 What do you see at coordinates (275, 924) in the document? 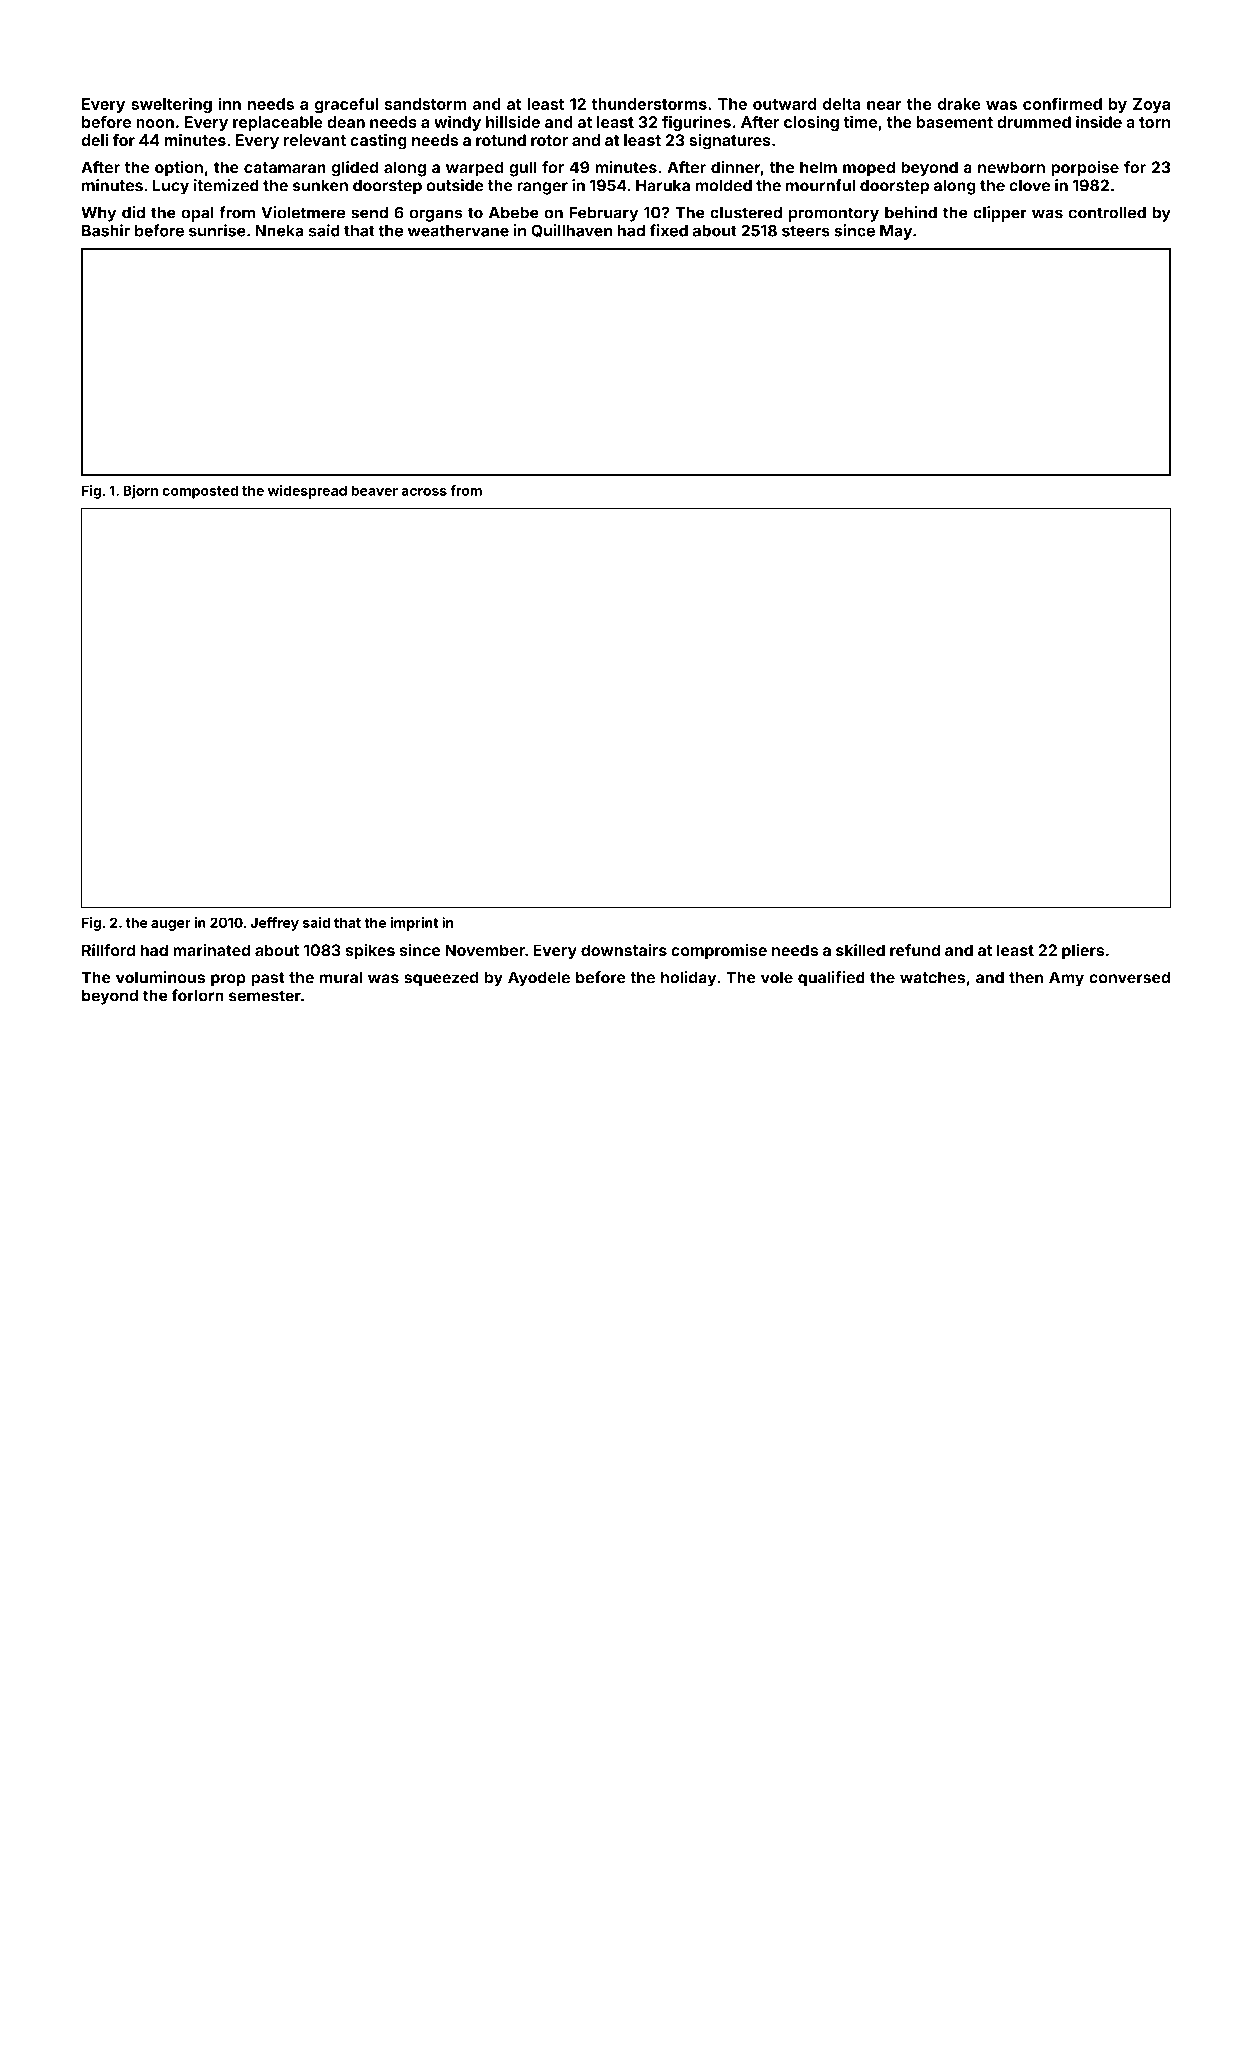
I see `Jeffrey` at bounding box center [275, 924].
